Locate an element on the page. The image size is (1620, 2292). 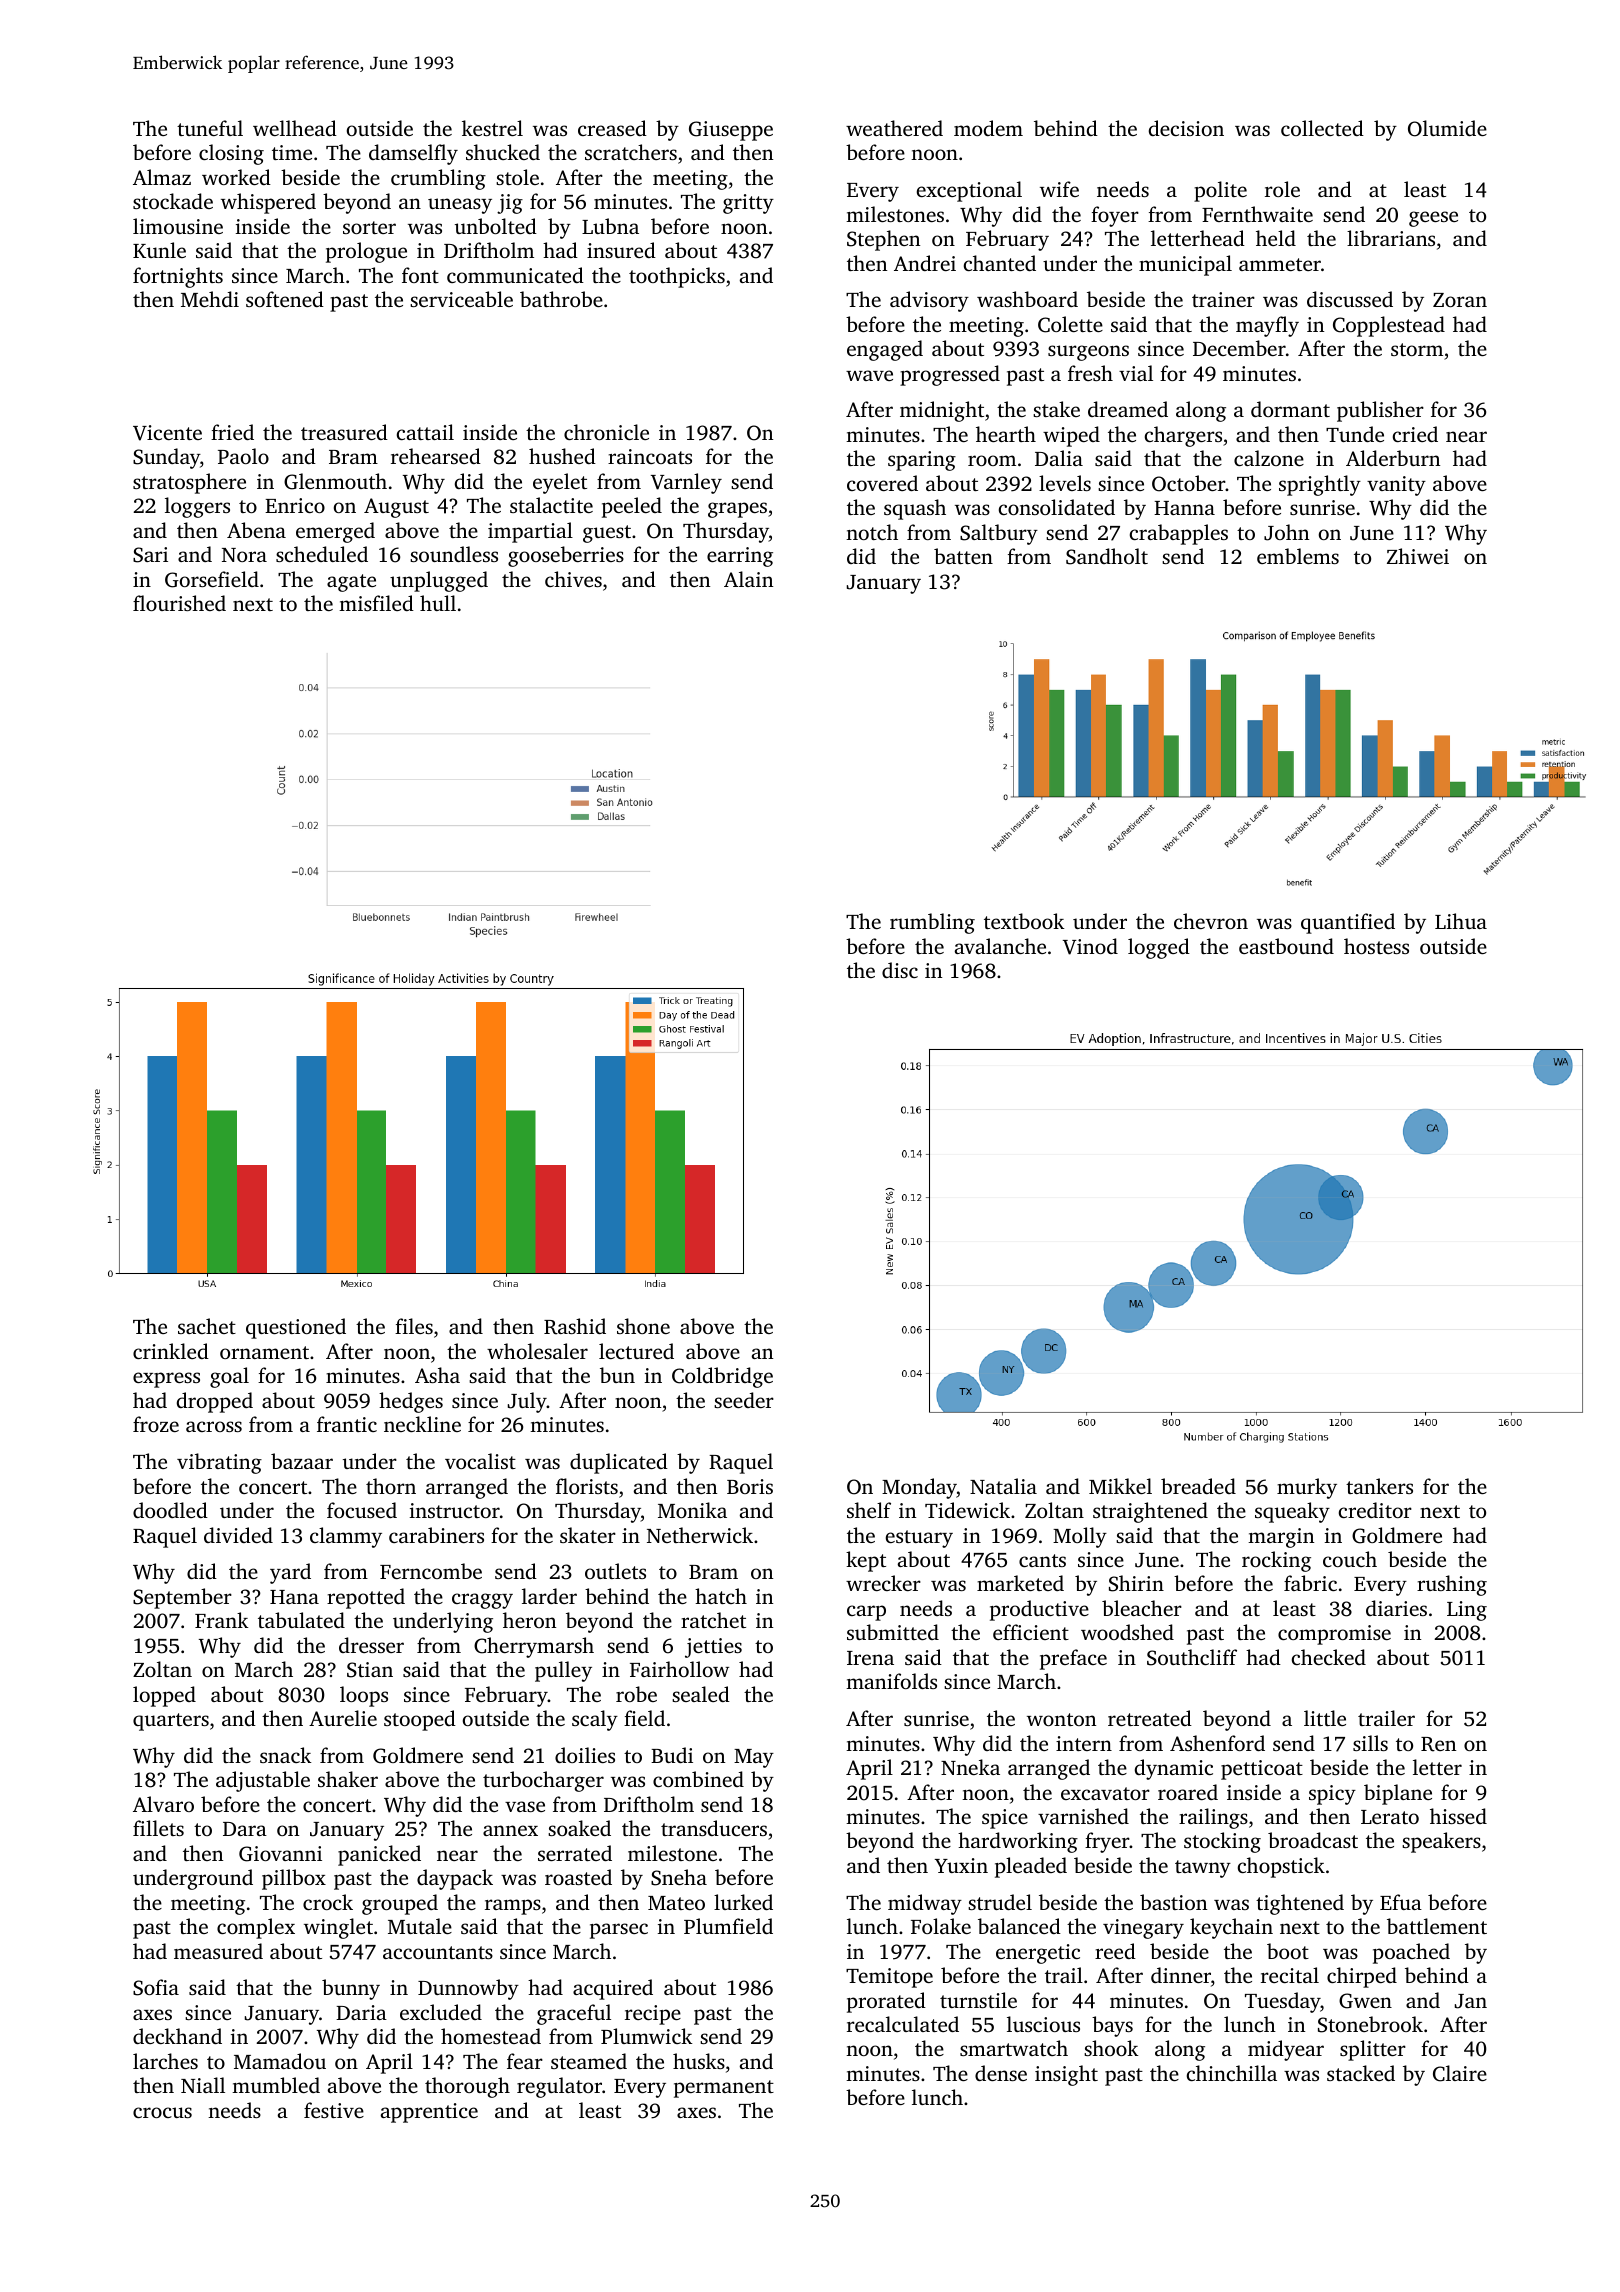
Copplestead is located at coordinates (1389, 326).
